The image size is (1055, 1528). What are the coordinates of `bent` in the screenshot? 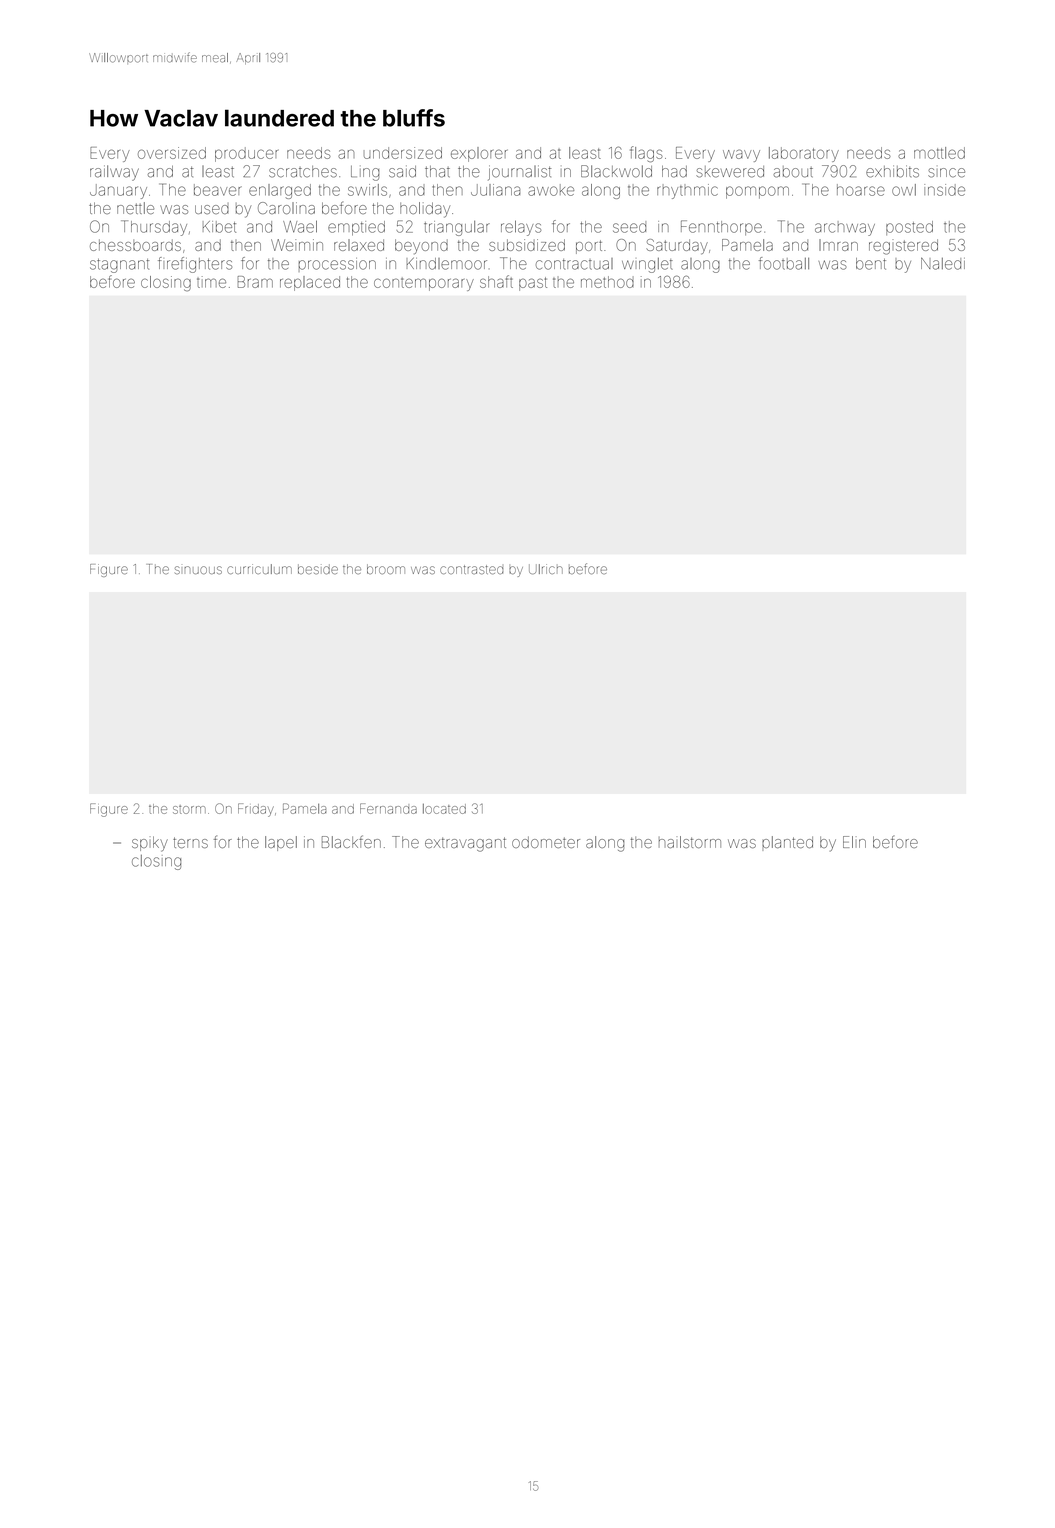 It's located at (871, 264).
